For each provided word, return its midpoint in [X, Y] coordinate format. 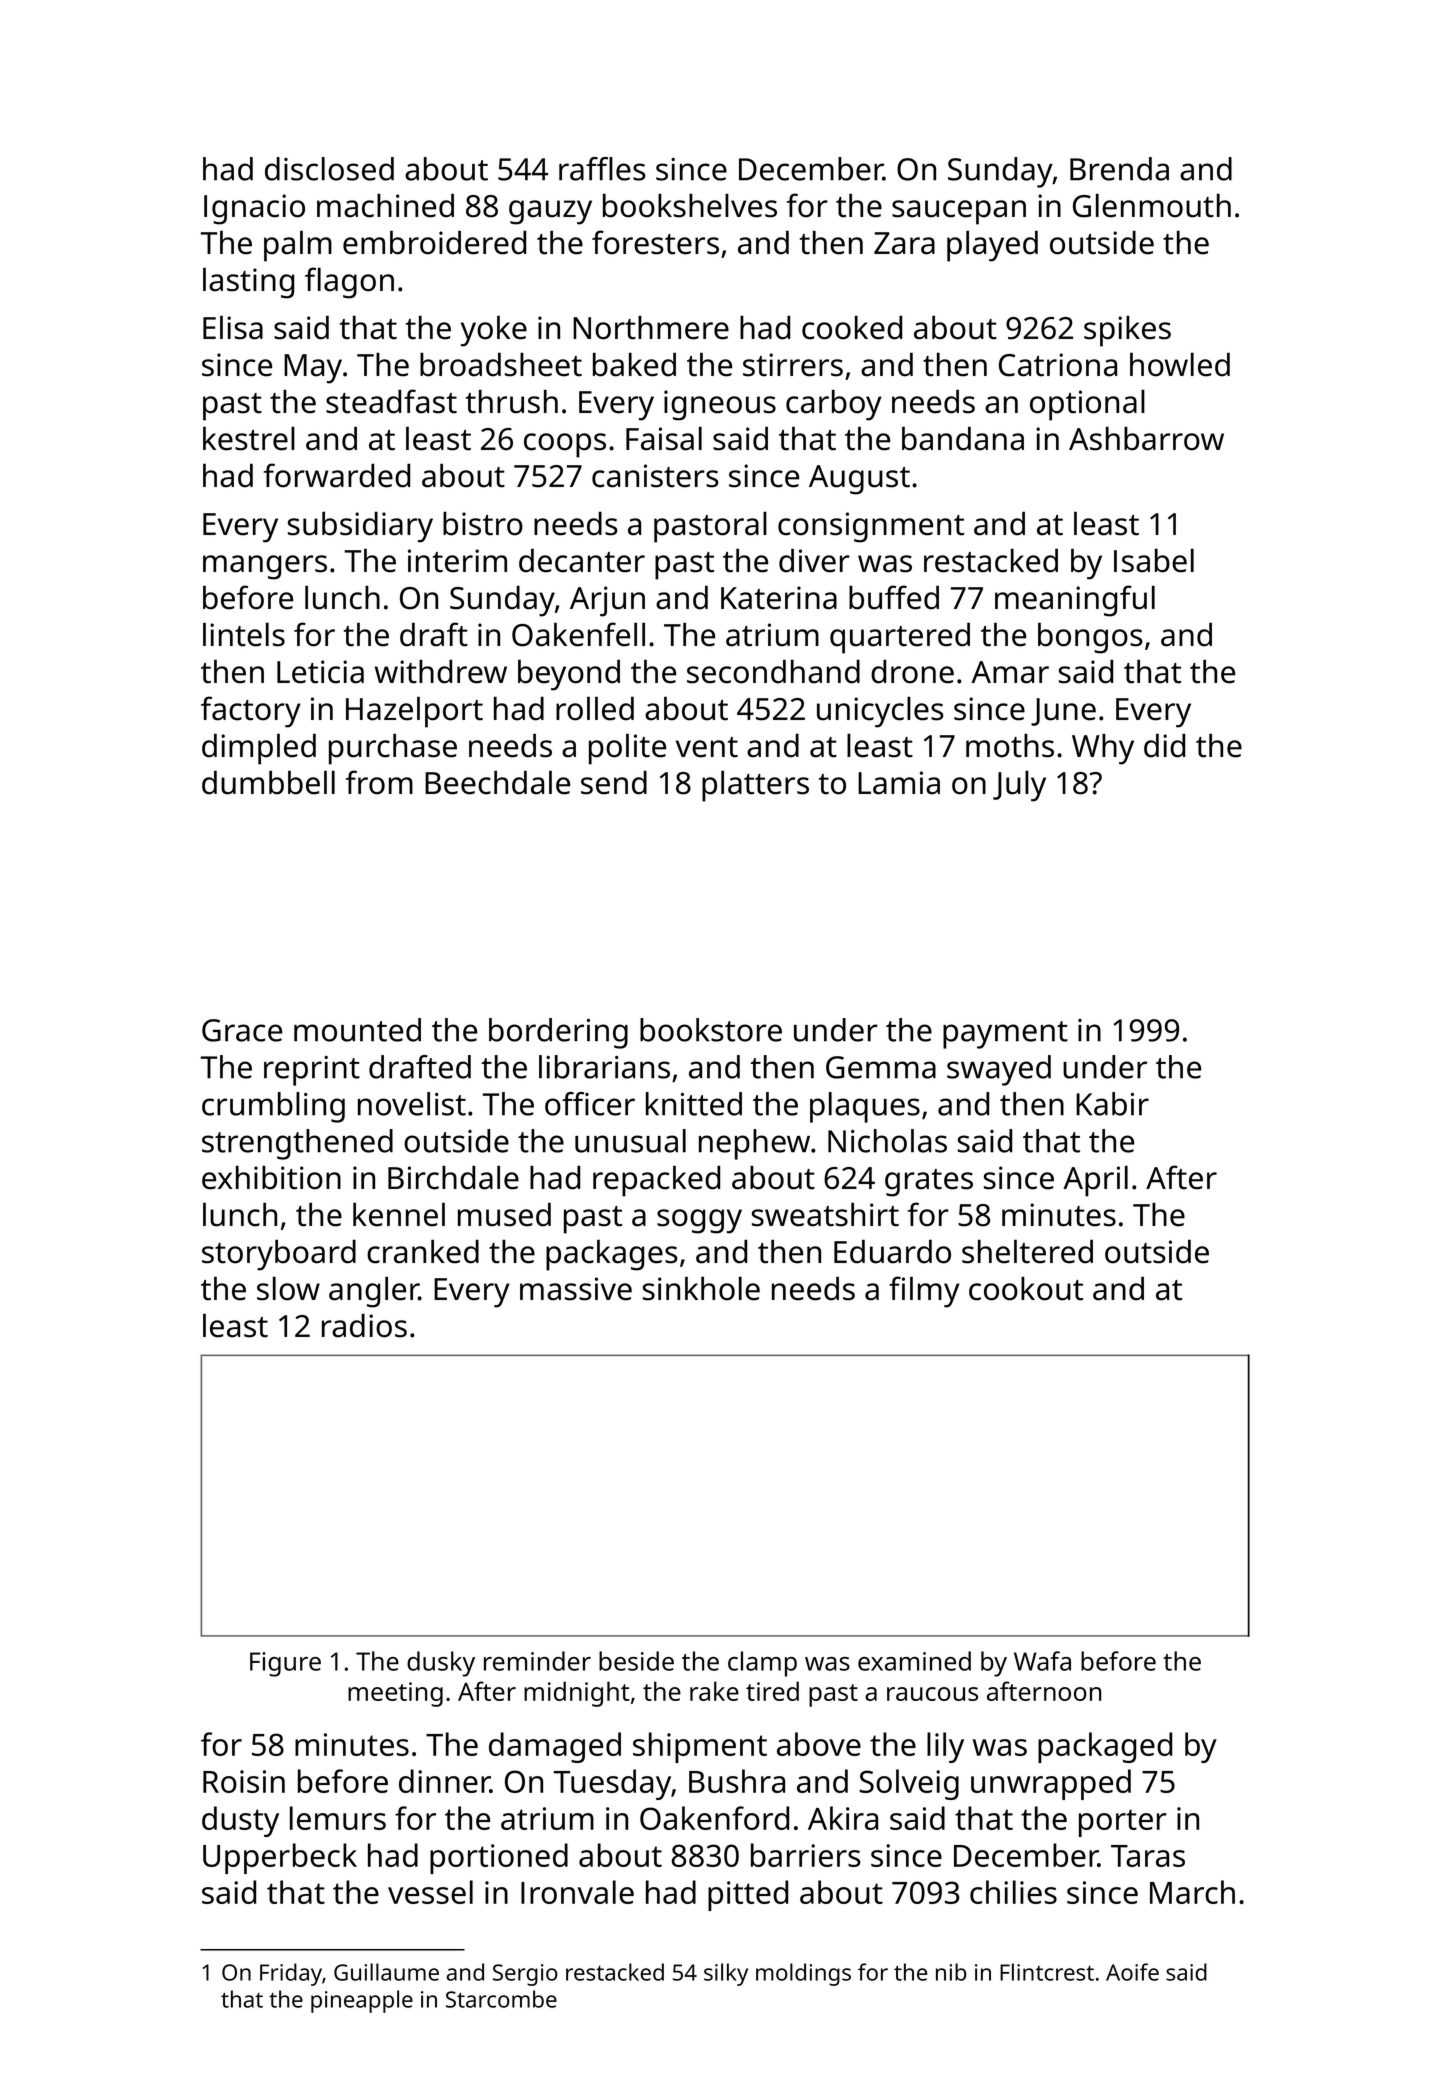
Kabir [1112, 1104]
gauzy [550, 212]
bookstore [711, 1030]
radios [364, 1326]
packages [612, 1255]
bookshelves [690, 206]
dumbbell [268, 782]
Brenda [1119, 169]
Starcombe [501, 1999]
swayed [999, 1070]
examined [914, 1661]
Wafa [1042, 1661]
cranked [423, 1251]
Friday [291, 1974]
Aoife [1132, 1972]
